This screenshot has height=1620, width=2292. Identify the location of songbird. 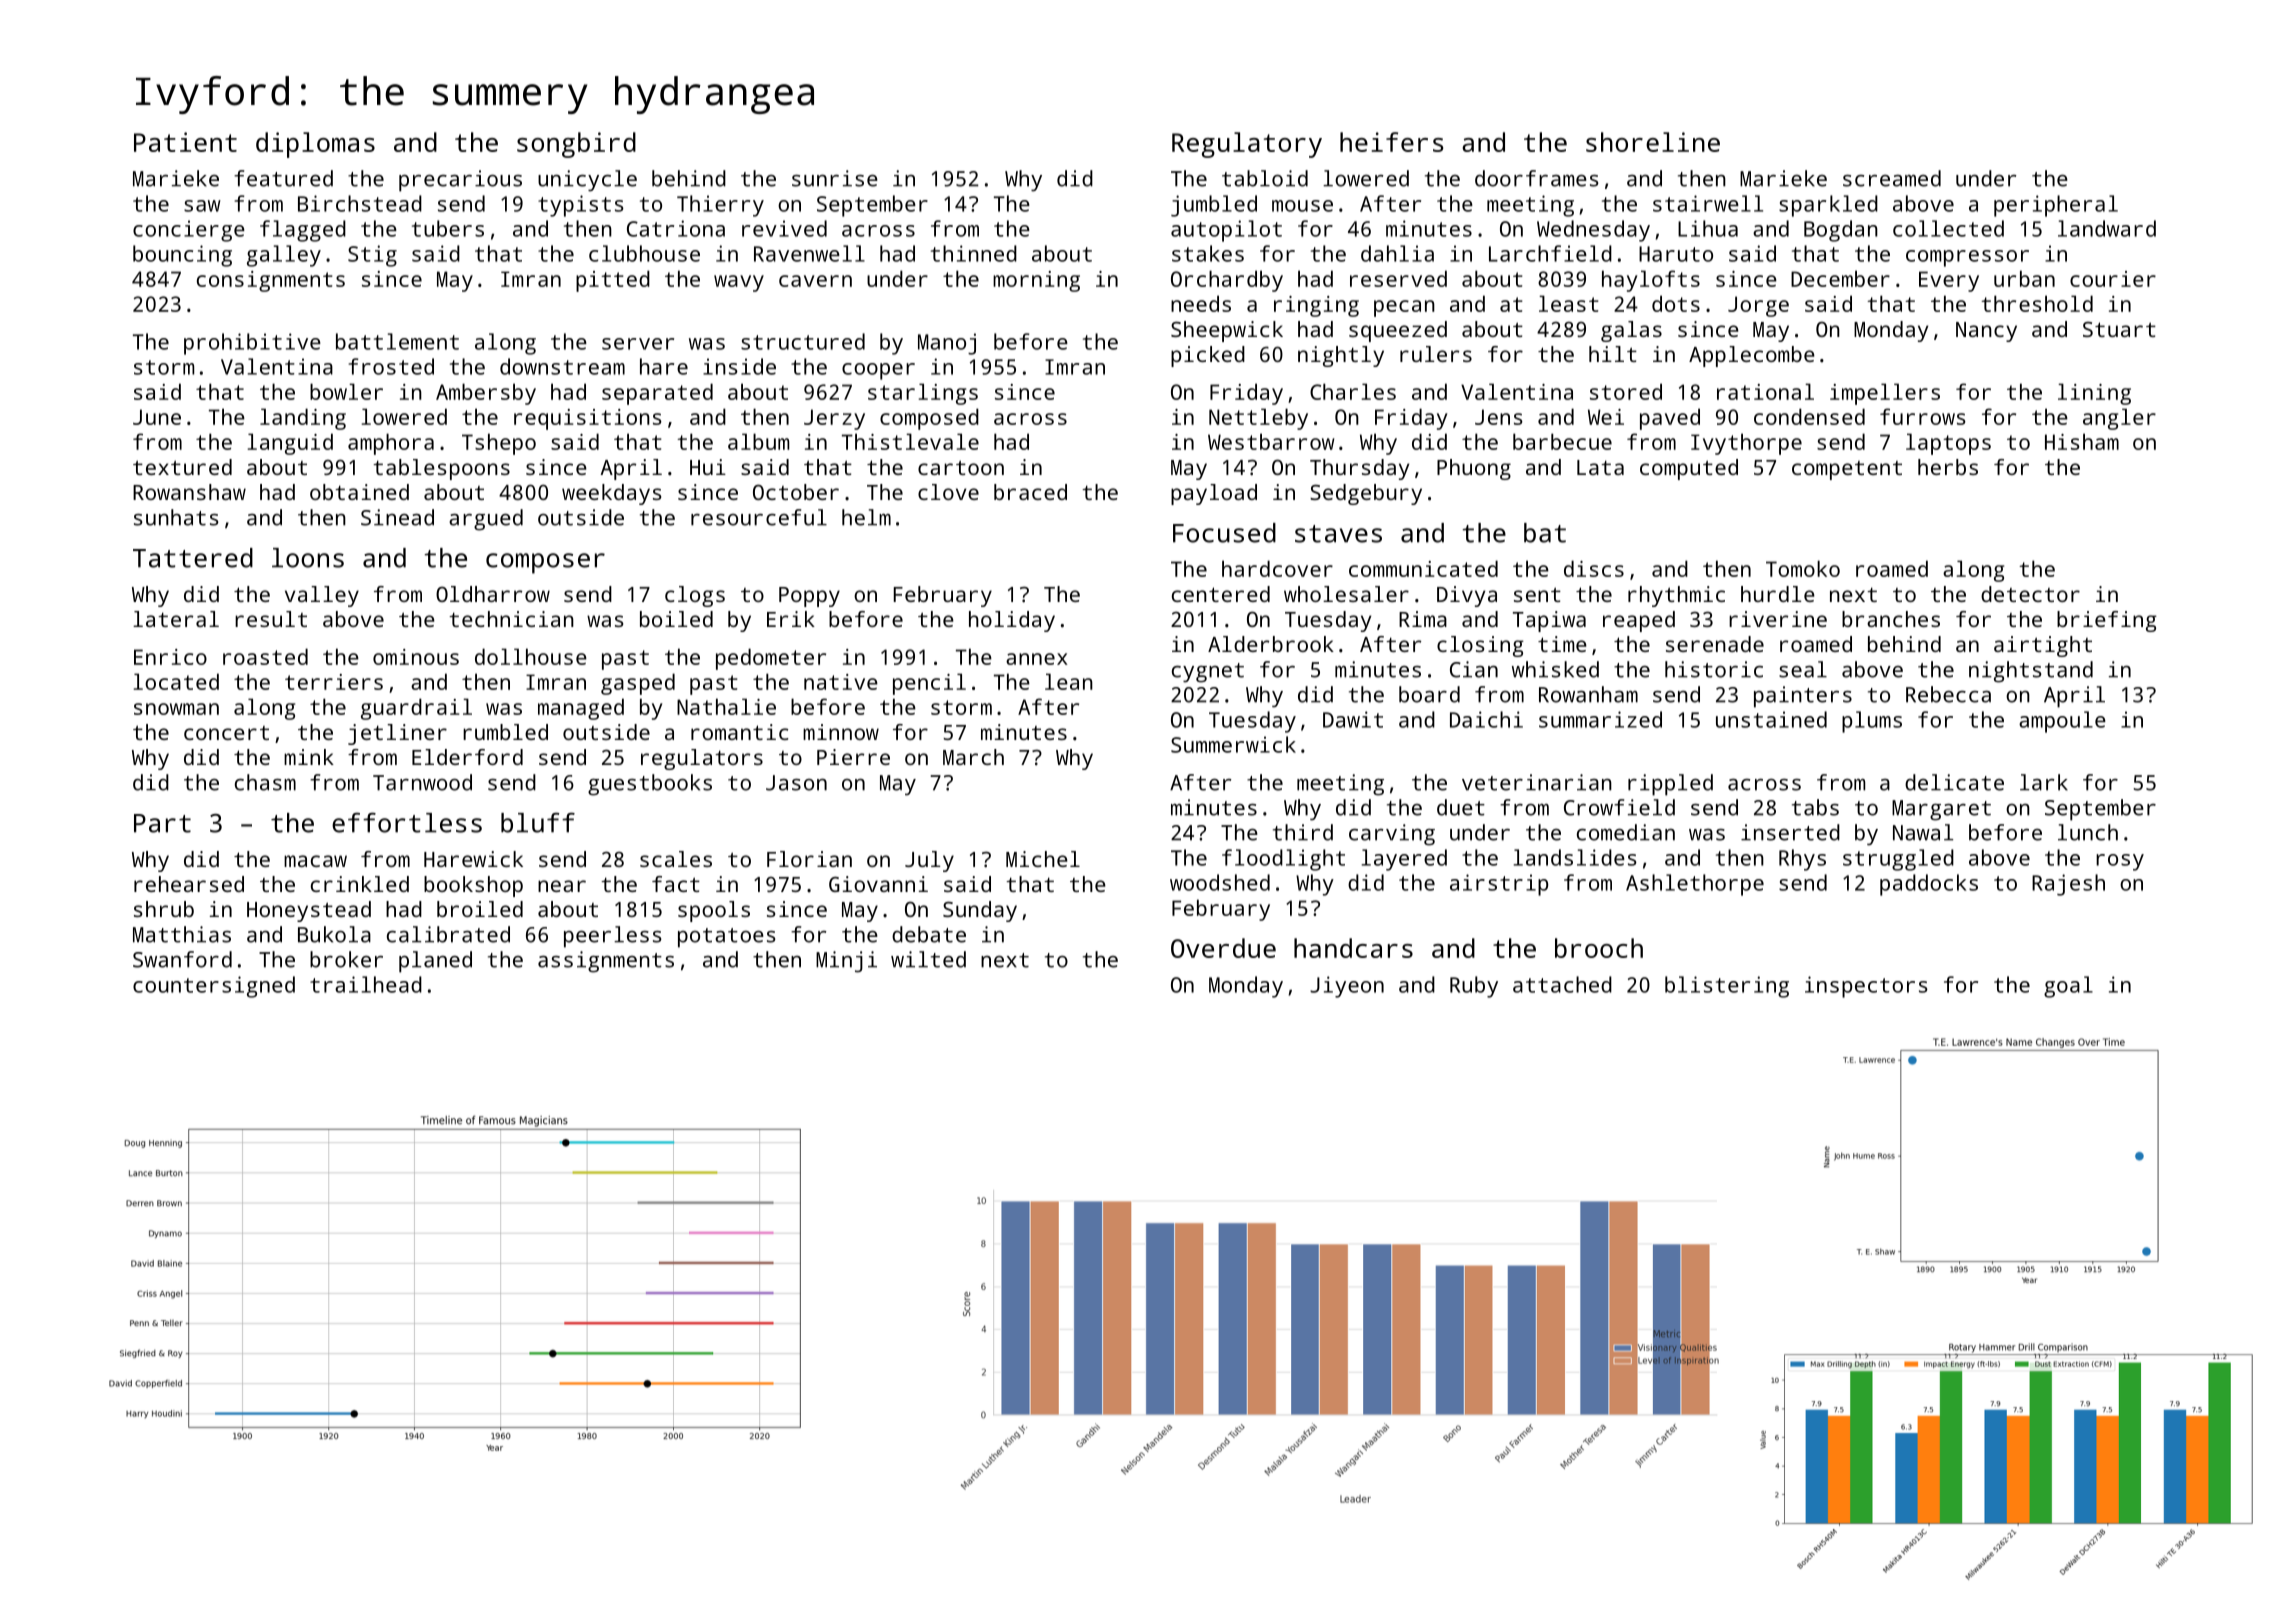
(576, 145).
